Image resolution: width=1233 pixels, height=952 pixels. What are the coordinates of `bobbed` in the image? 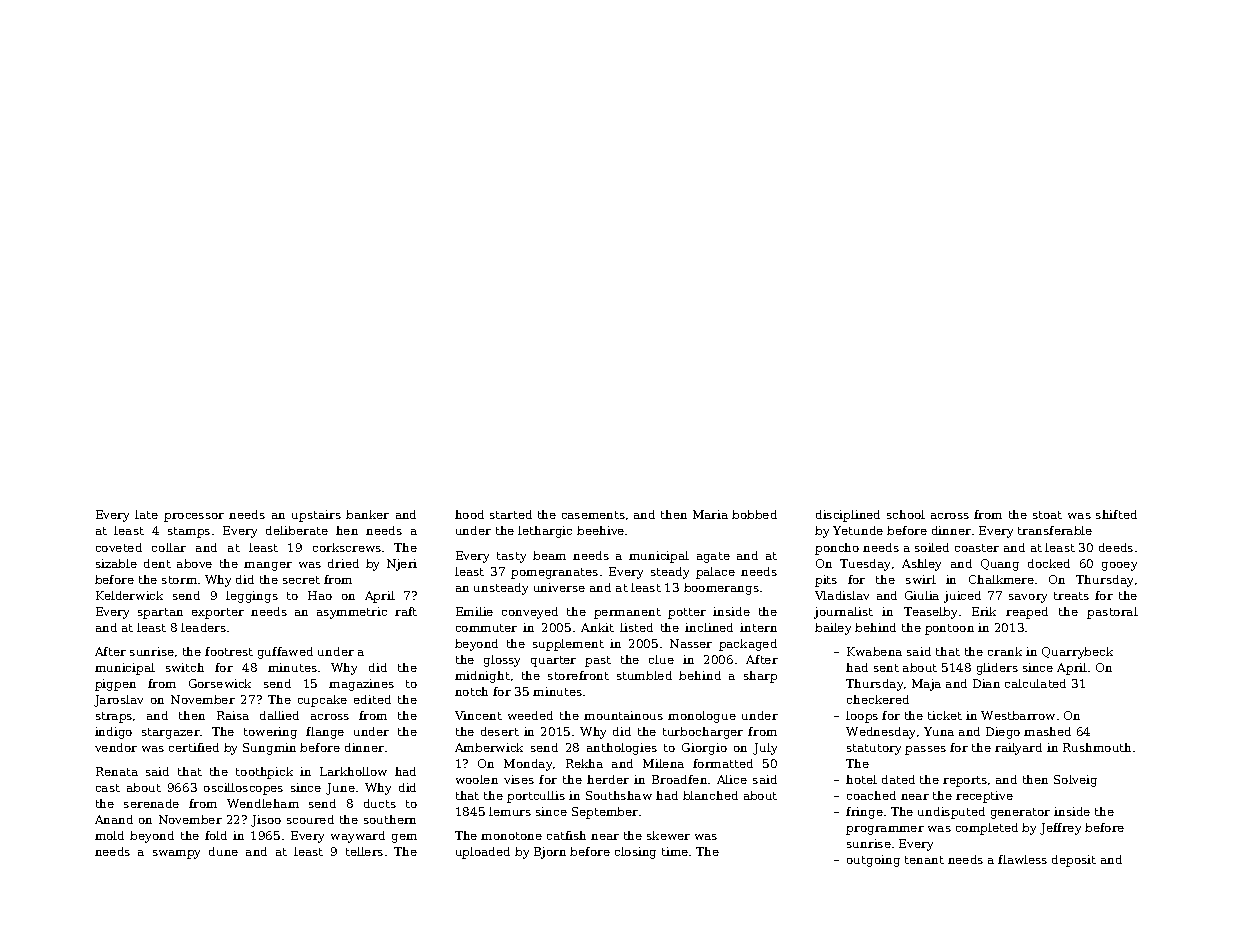 It's located at (754, 514).
